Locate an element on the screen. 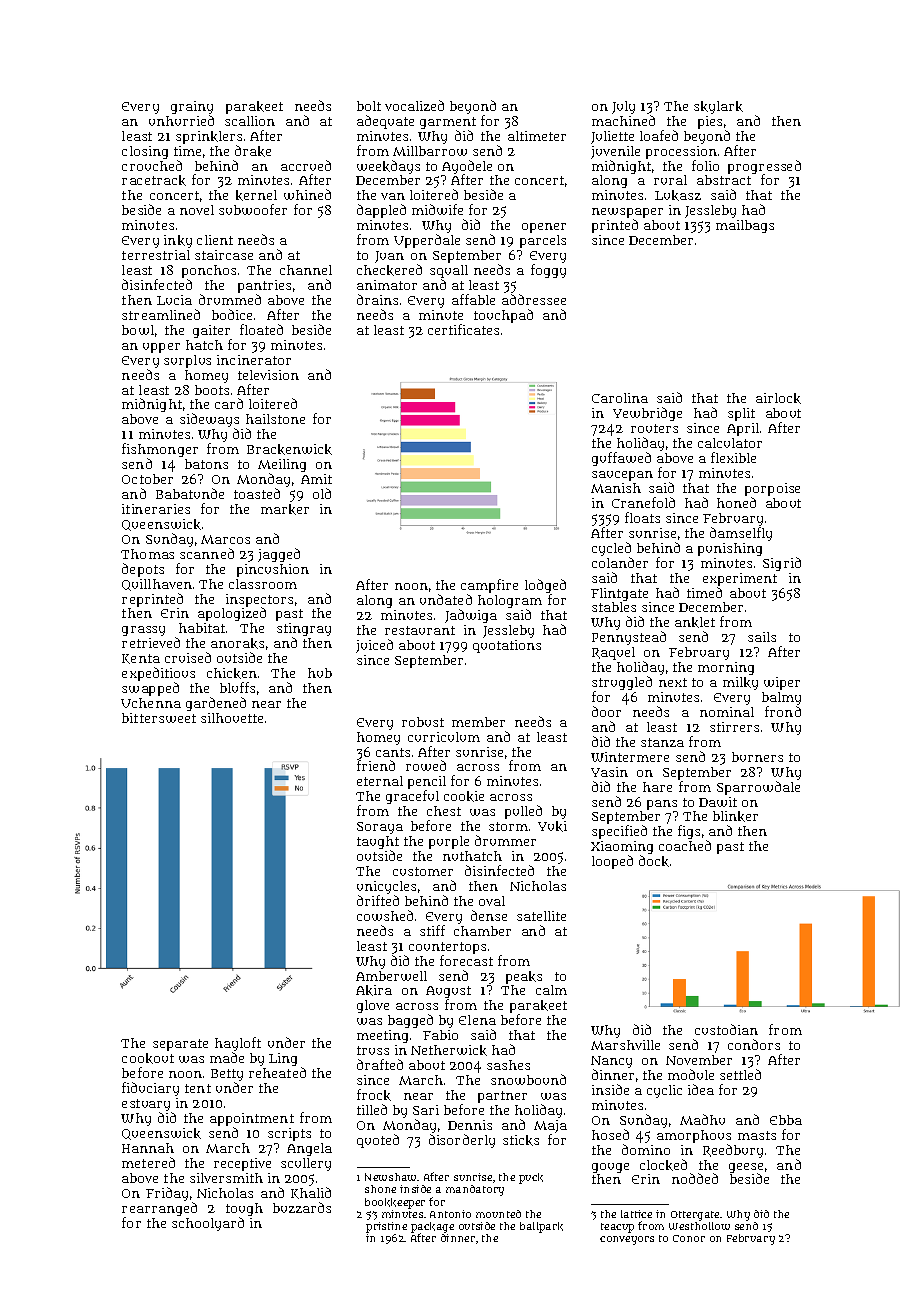  Wintermere is located at coordinates (630, 757).
